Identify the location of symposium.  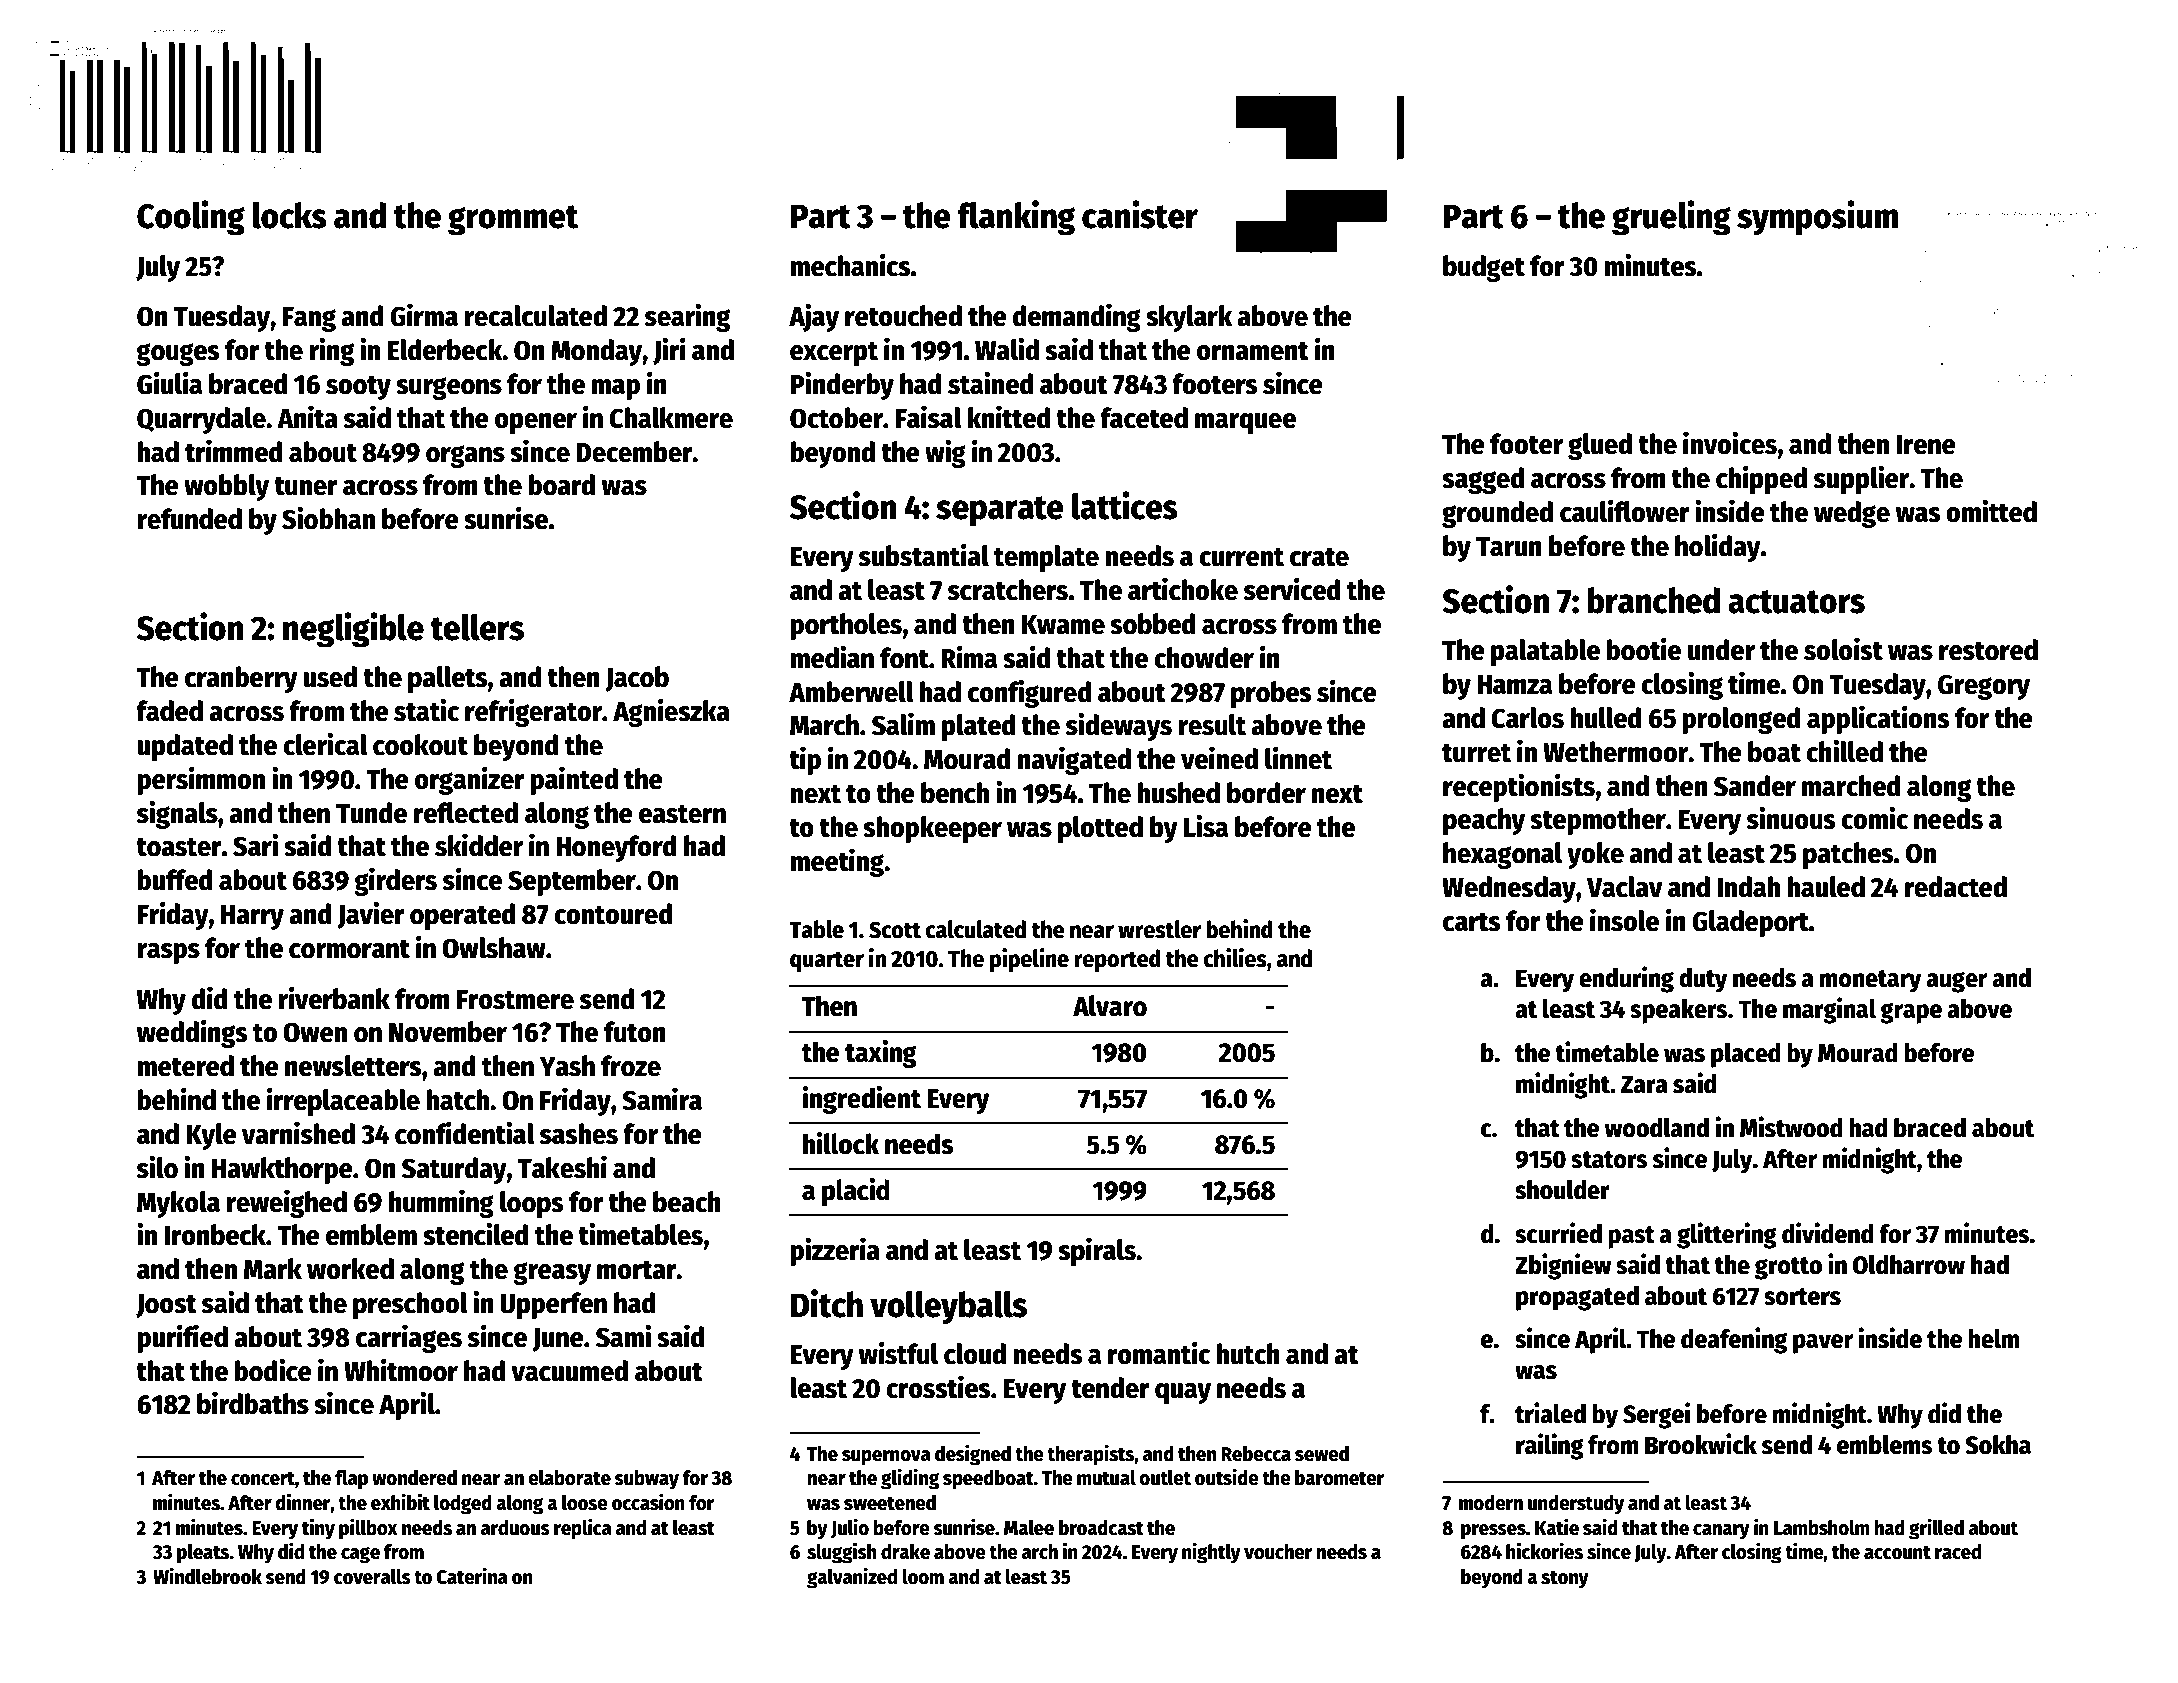
(1817, 218).
